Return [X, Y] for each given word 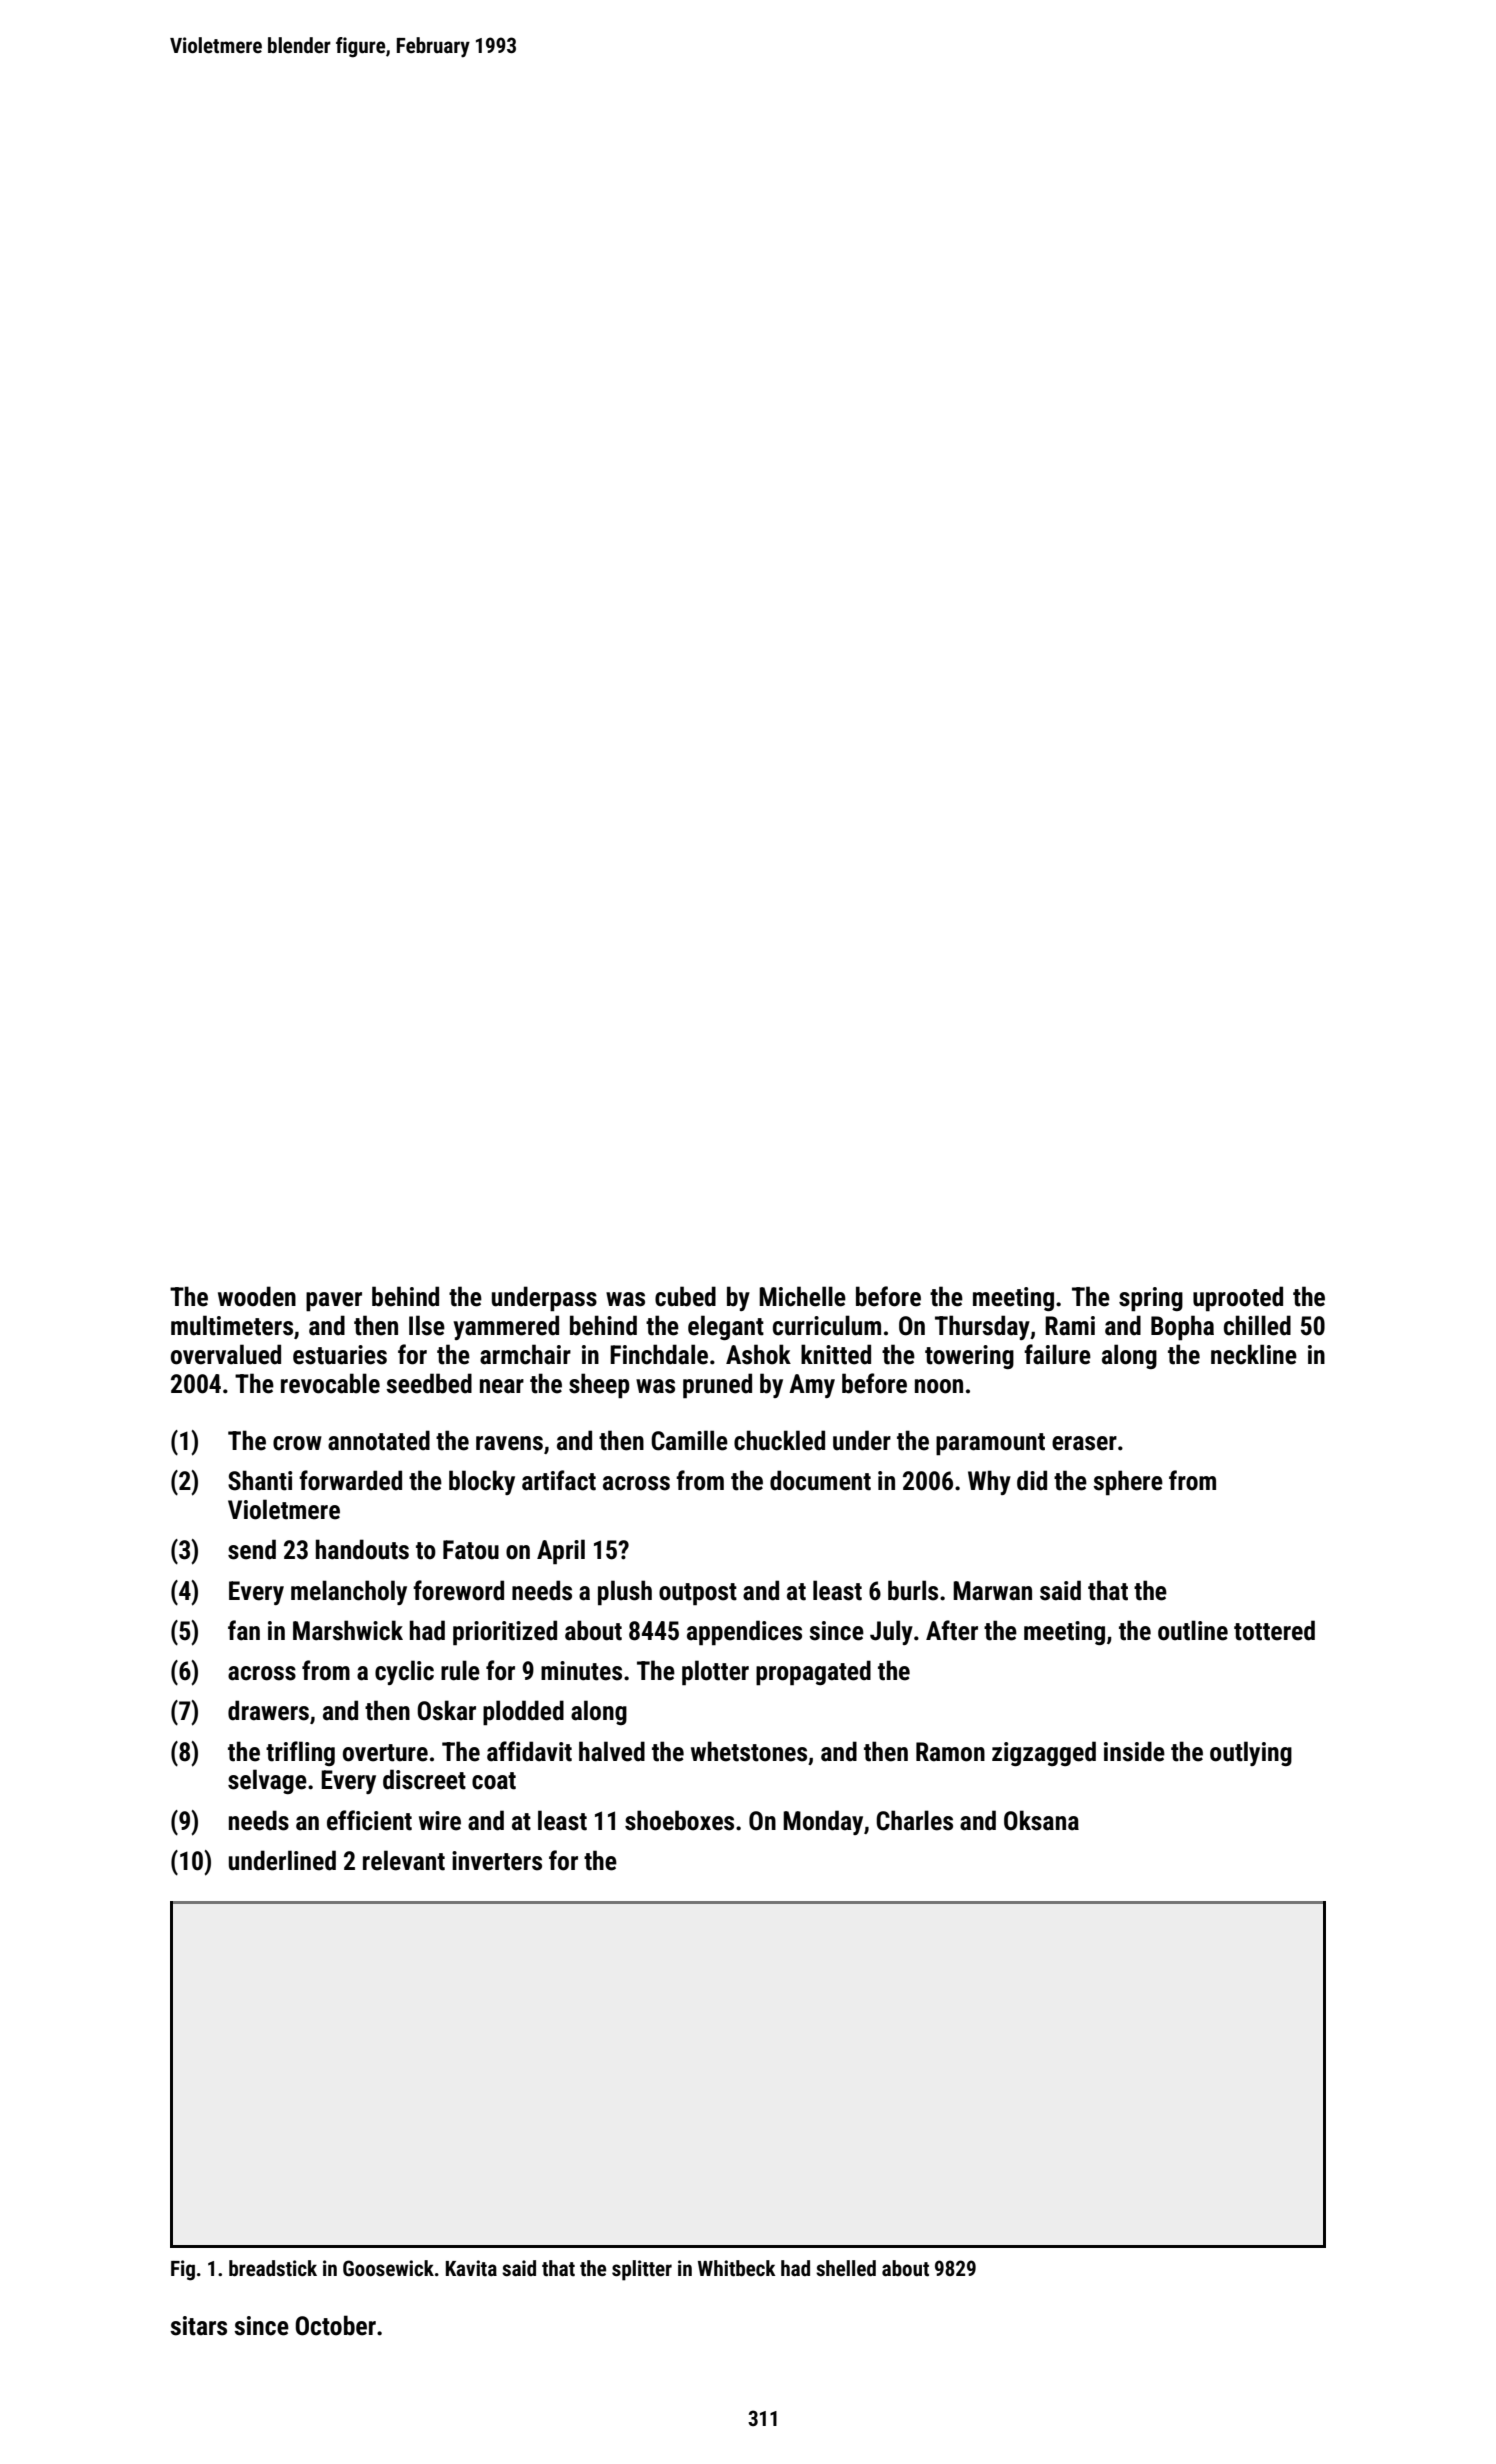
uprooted [1238, 1299]
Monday [823, 1822]
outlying [1251, 1753]
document [820, 1480]
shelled [846, 2268]
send [252, 1549]
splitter [642, 2270]
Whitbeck [737, 2268]
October [335, 2325]
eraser [1084, 1443]
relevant [404, 1860]
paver [334, 1302]
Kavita [471, 2268]
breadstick [273, 2268]
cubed [685, 1296]
